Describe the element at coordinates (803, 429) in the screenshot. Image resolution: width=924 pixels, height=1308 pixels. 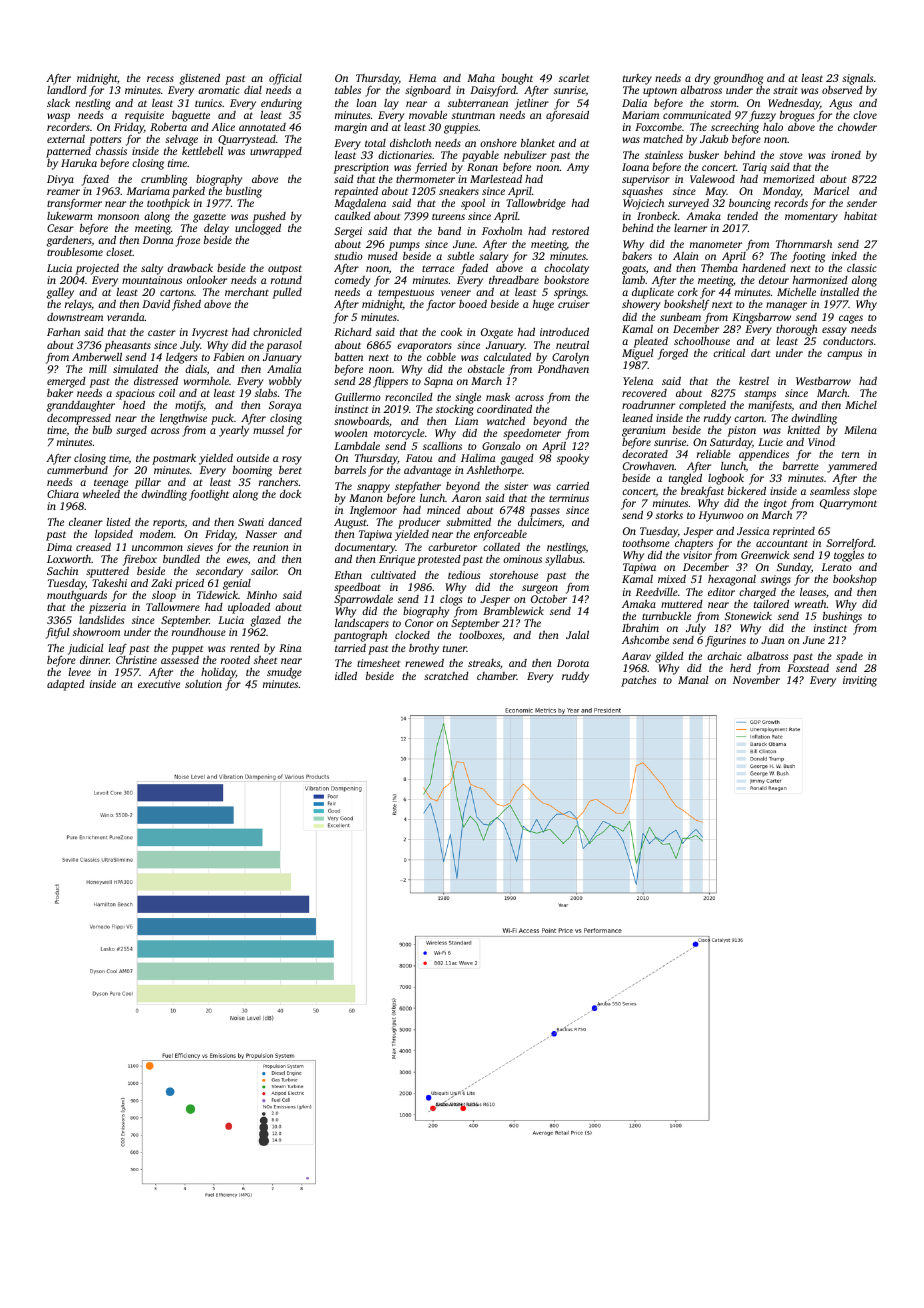
I see `knitted` at that location.
